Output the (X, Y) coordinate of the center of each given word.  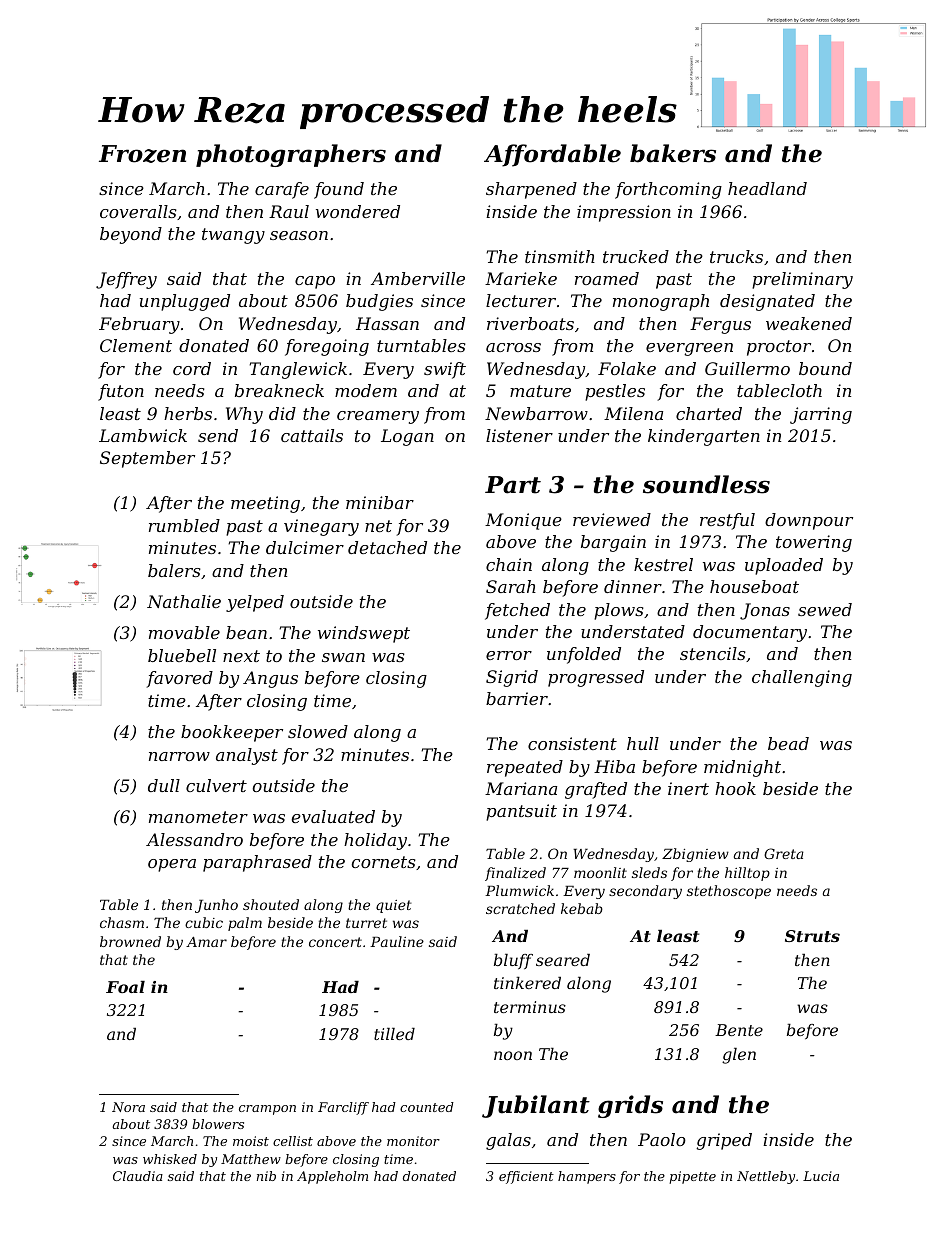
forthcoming (668, 190)
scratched (520, 908)
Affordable (552, 155)
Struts (812, 936)
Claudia (138, 1176)
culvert (216, 785)
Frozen (142, 154)
